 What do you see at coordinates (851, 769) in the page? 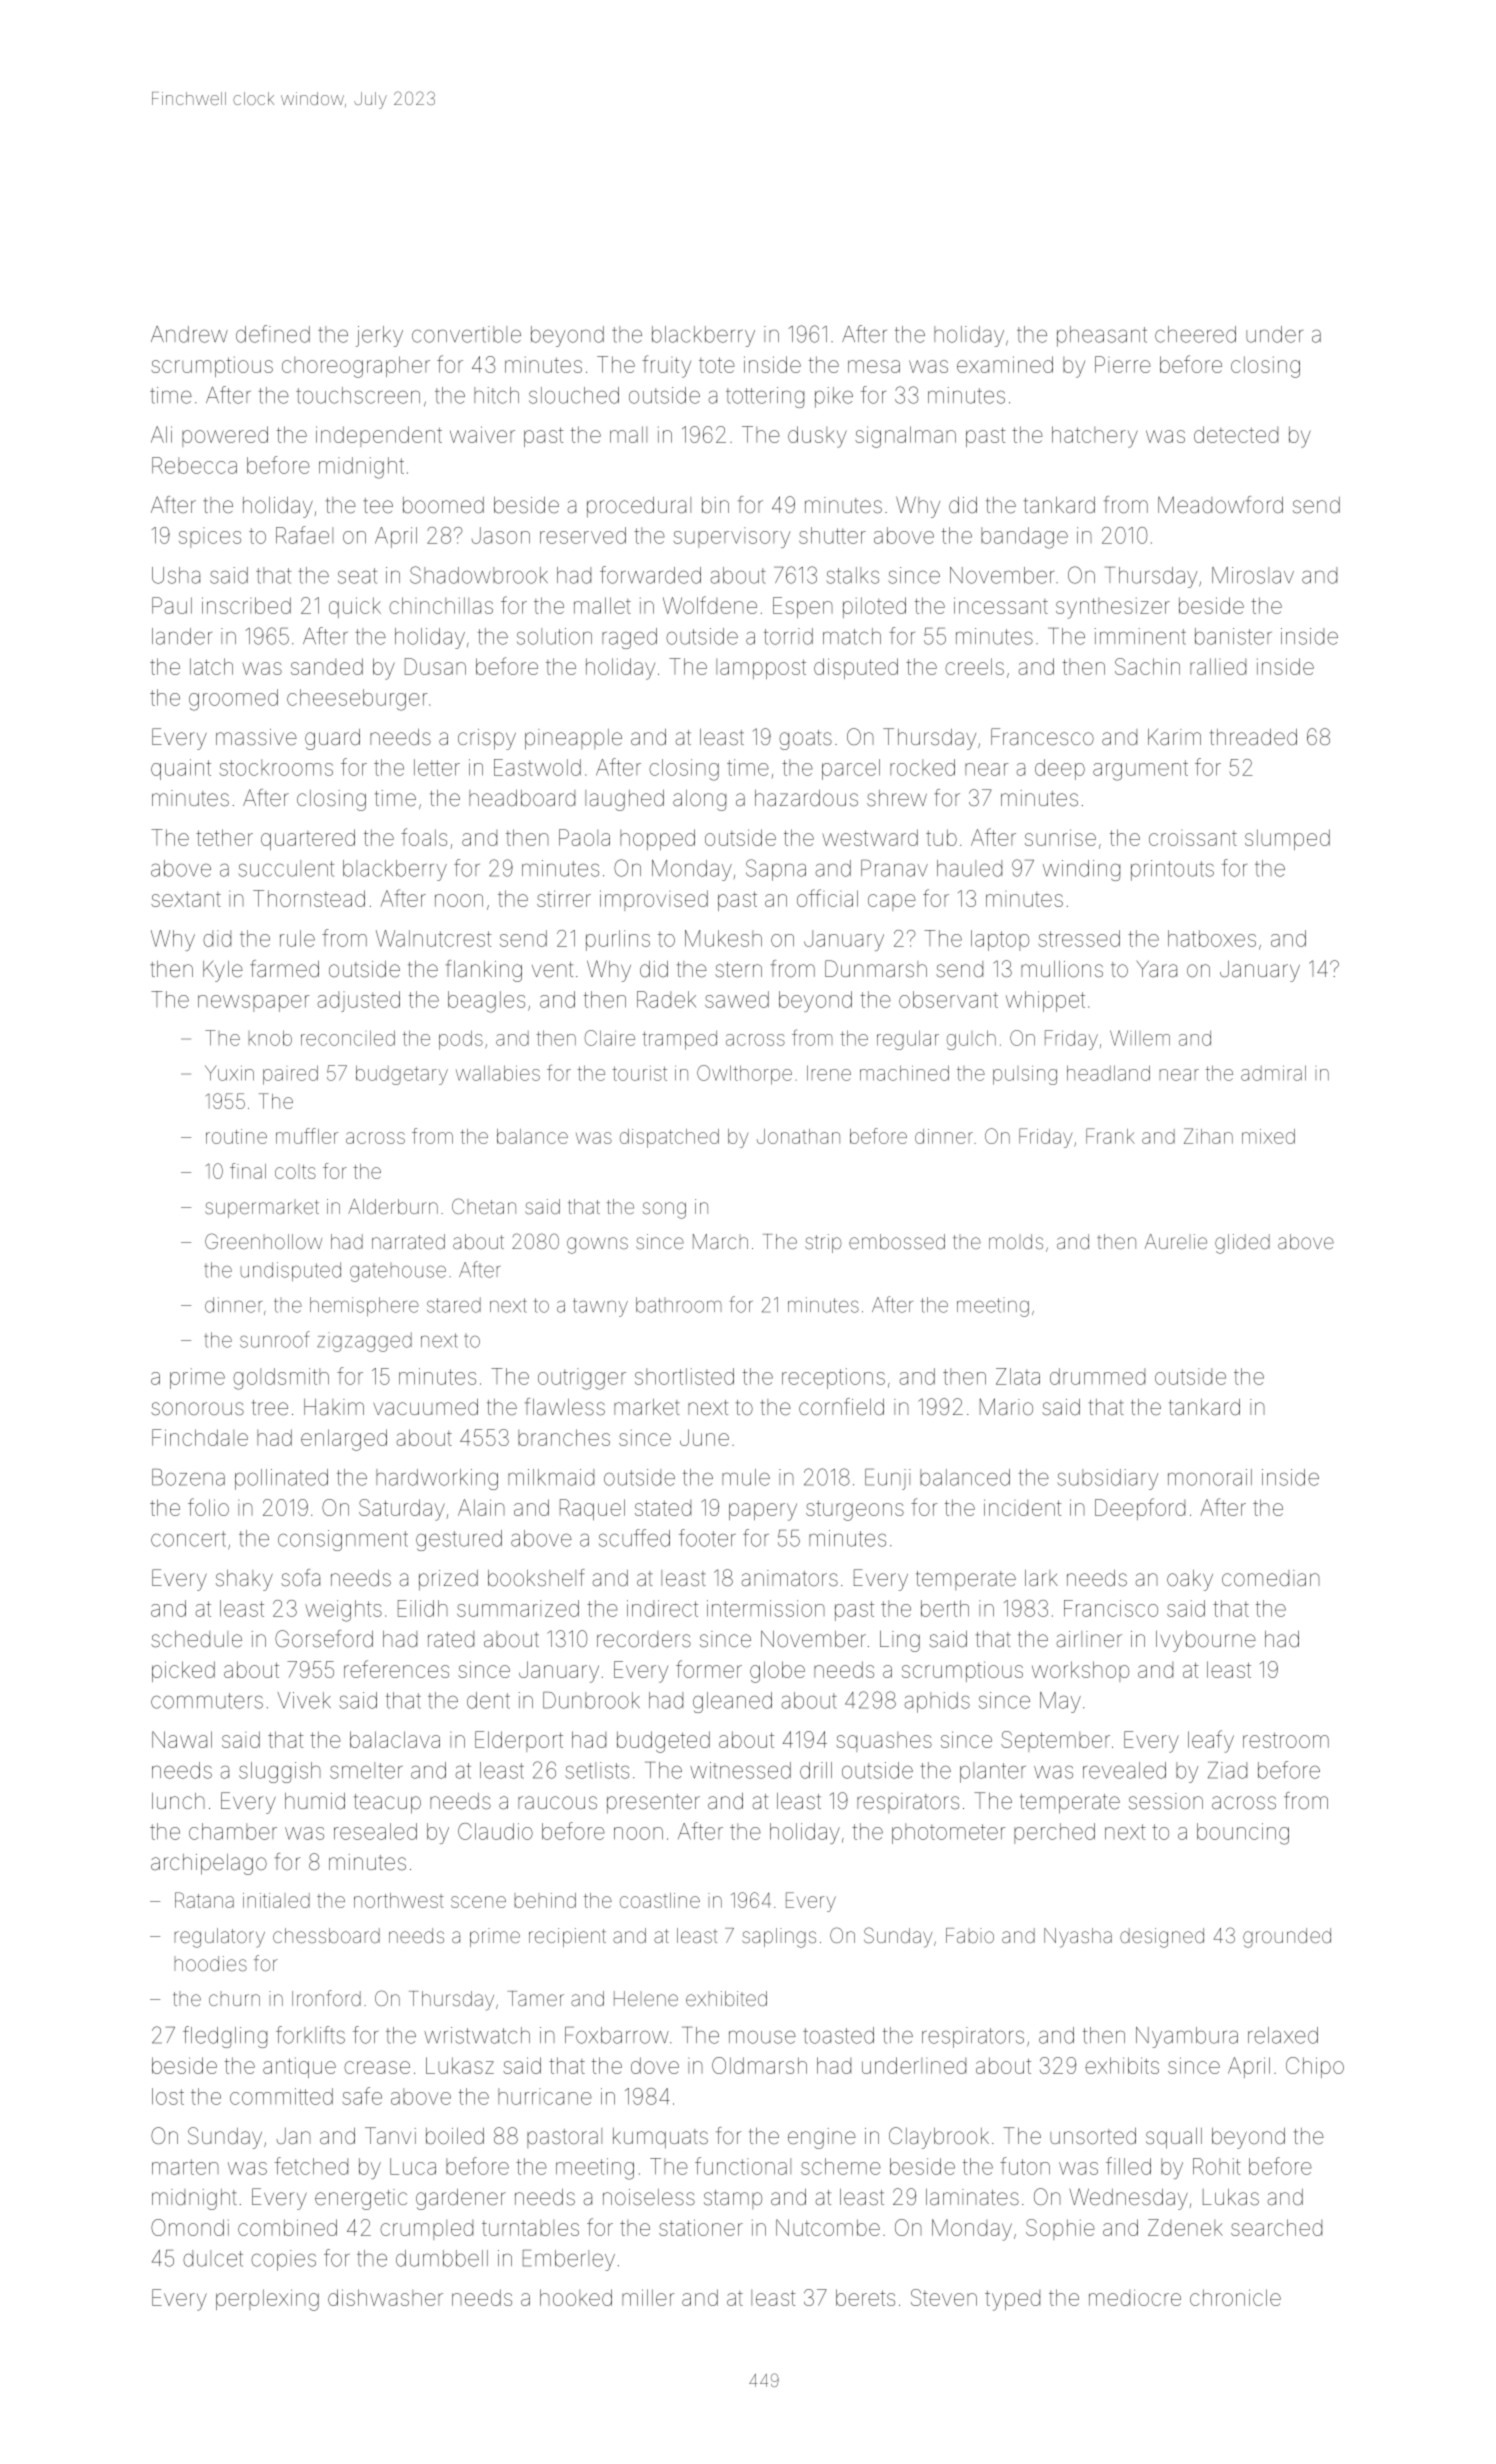
I see `parcel` at bounding box center [851, 769].
